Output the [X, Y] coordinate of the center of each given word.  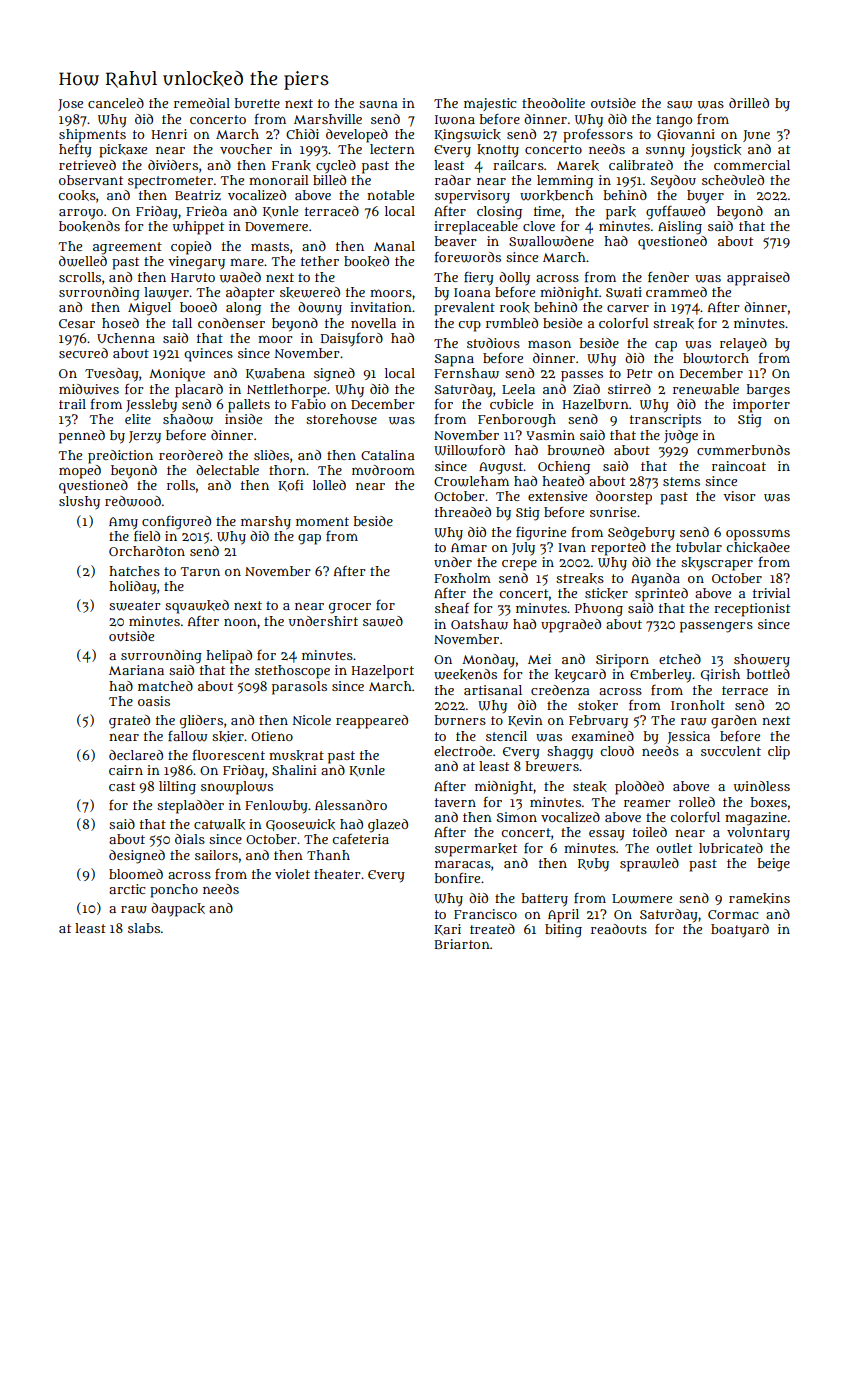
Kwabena [275, 374]
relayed [743, 345]
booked [366, 261]
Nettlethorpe [286, 391]
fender [668, 277]
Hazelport [382, 672]
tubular [699, 547]
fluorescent [229, 755]
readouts [619, 929]
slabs [144, 928]
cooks [77, 195]
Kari [447, 930]
